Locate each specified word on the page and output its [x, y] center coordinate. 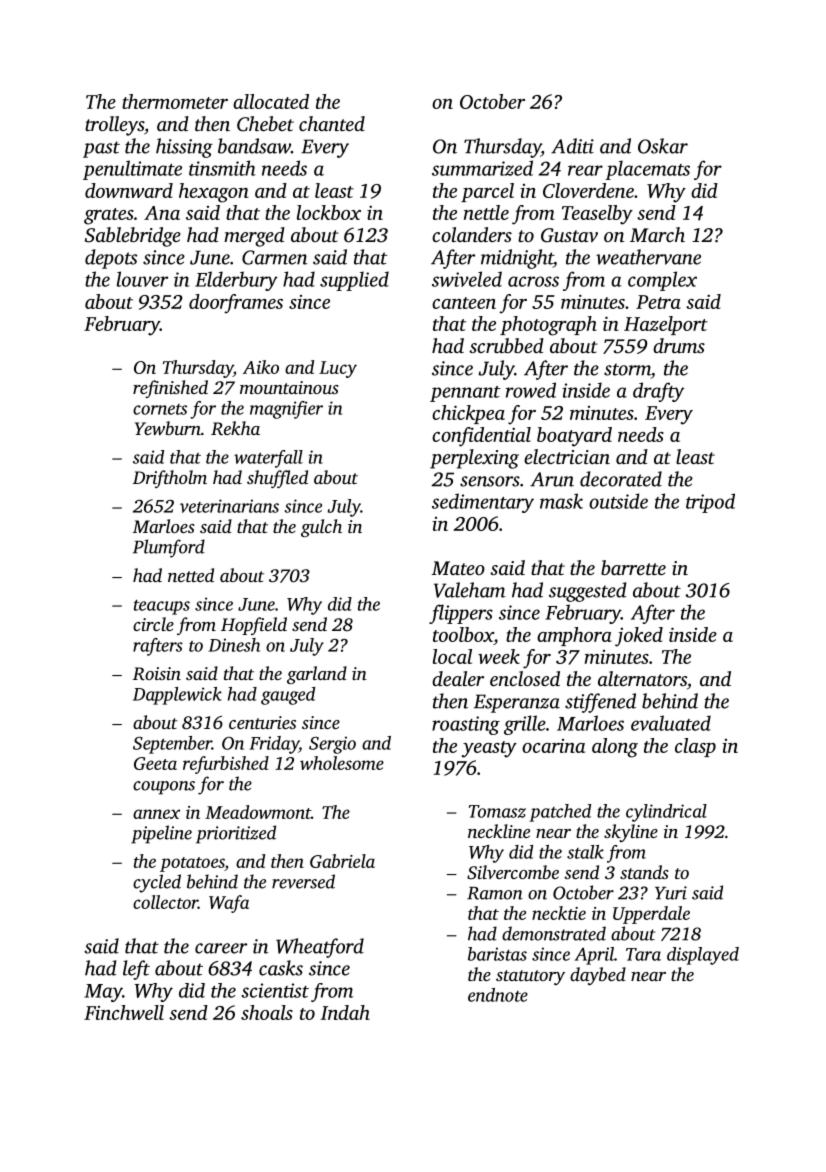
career [221, 948]
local [452, 656]
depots [111, 259]
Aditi [572, 146]
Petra [658, 302]
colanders [472, 234]
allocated [271, 101]
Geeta [155, 763]
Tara [643, 954]
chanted [332, 123]
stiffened [600, 703]
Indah [345, 1012]
